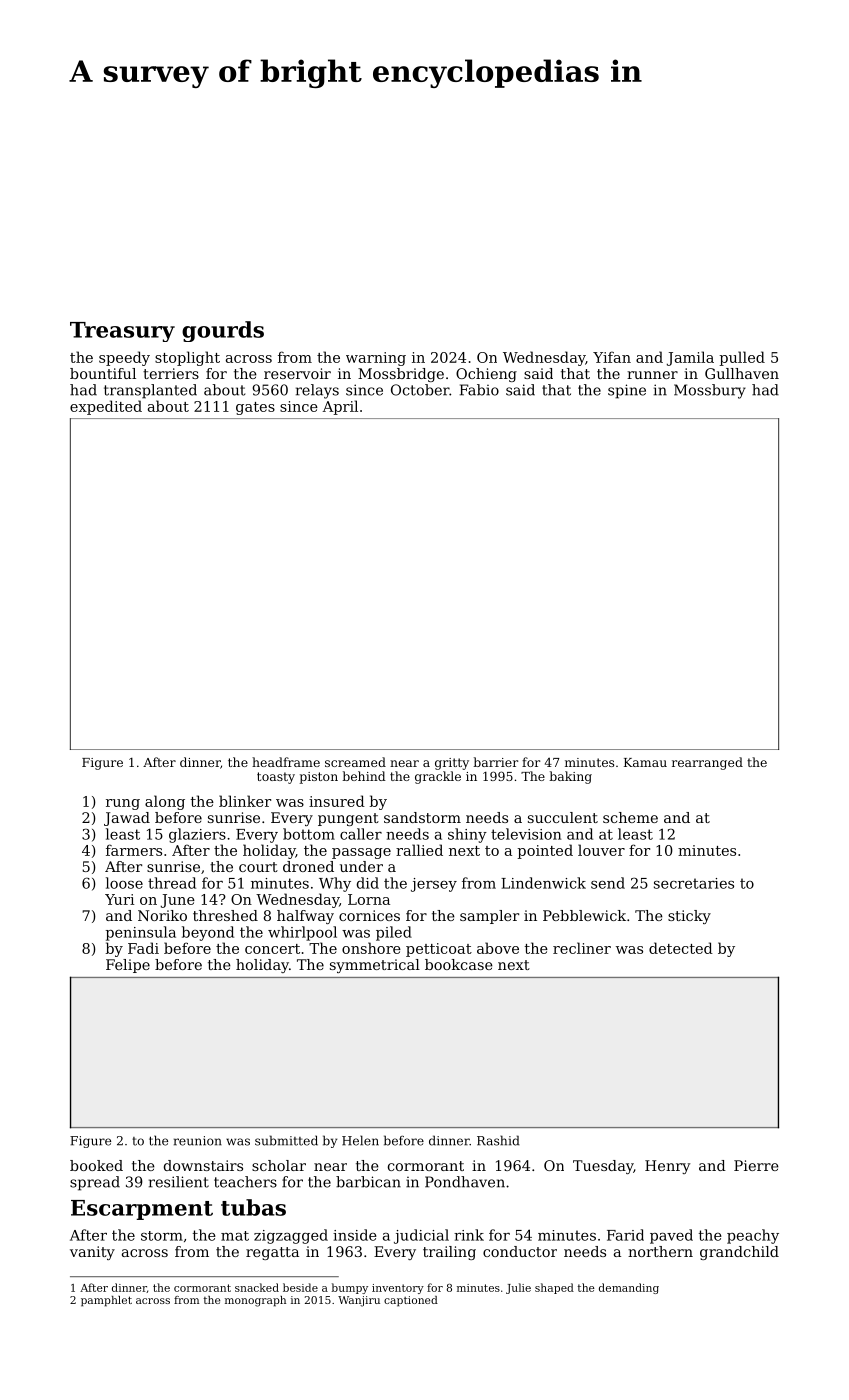  Describe the element at coordinates (742, 358) in the image. I see `pulled` at that location.
